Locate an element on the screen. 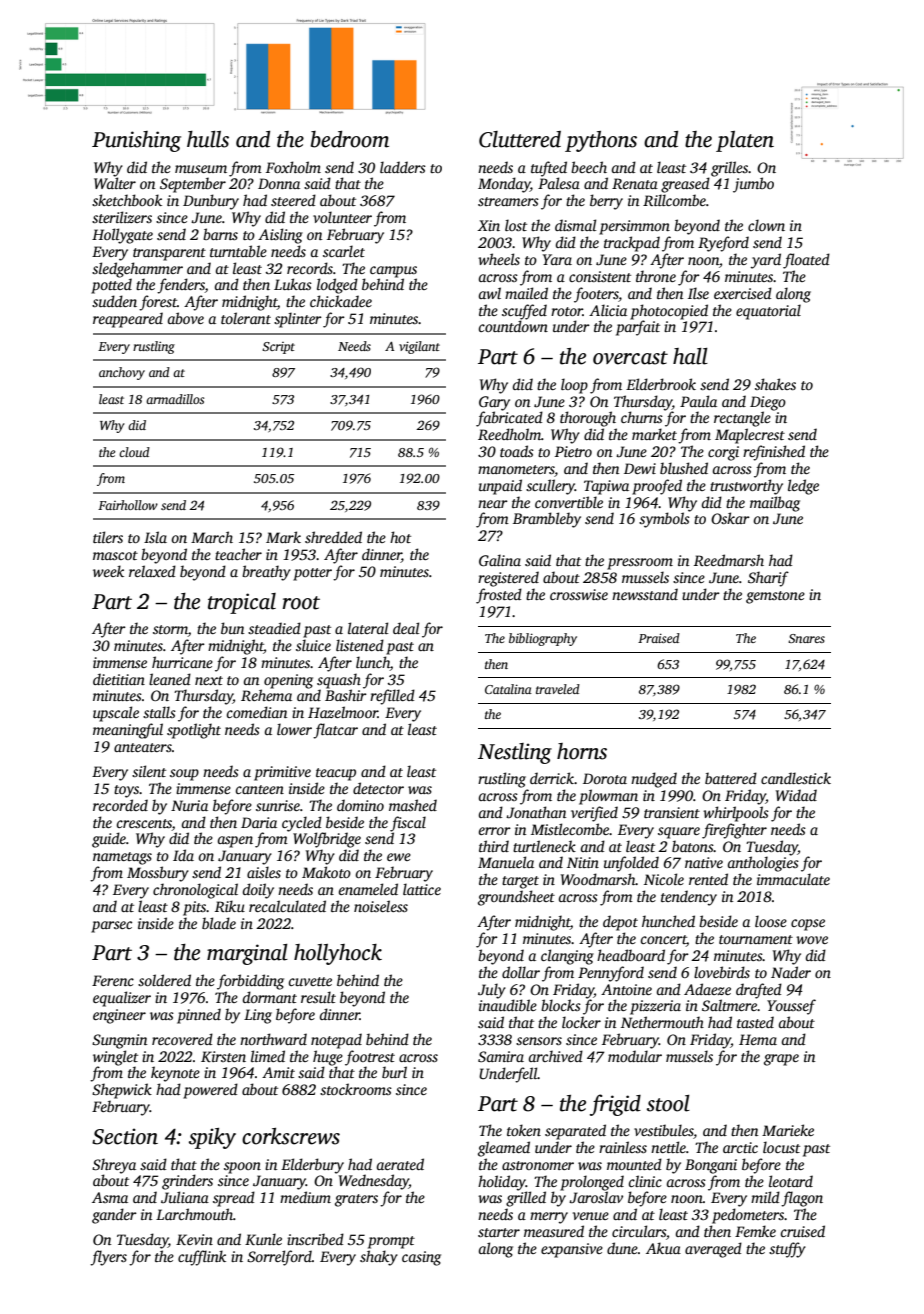  platen is located at coordinates (745, 141).
